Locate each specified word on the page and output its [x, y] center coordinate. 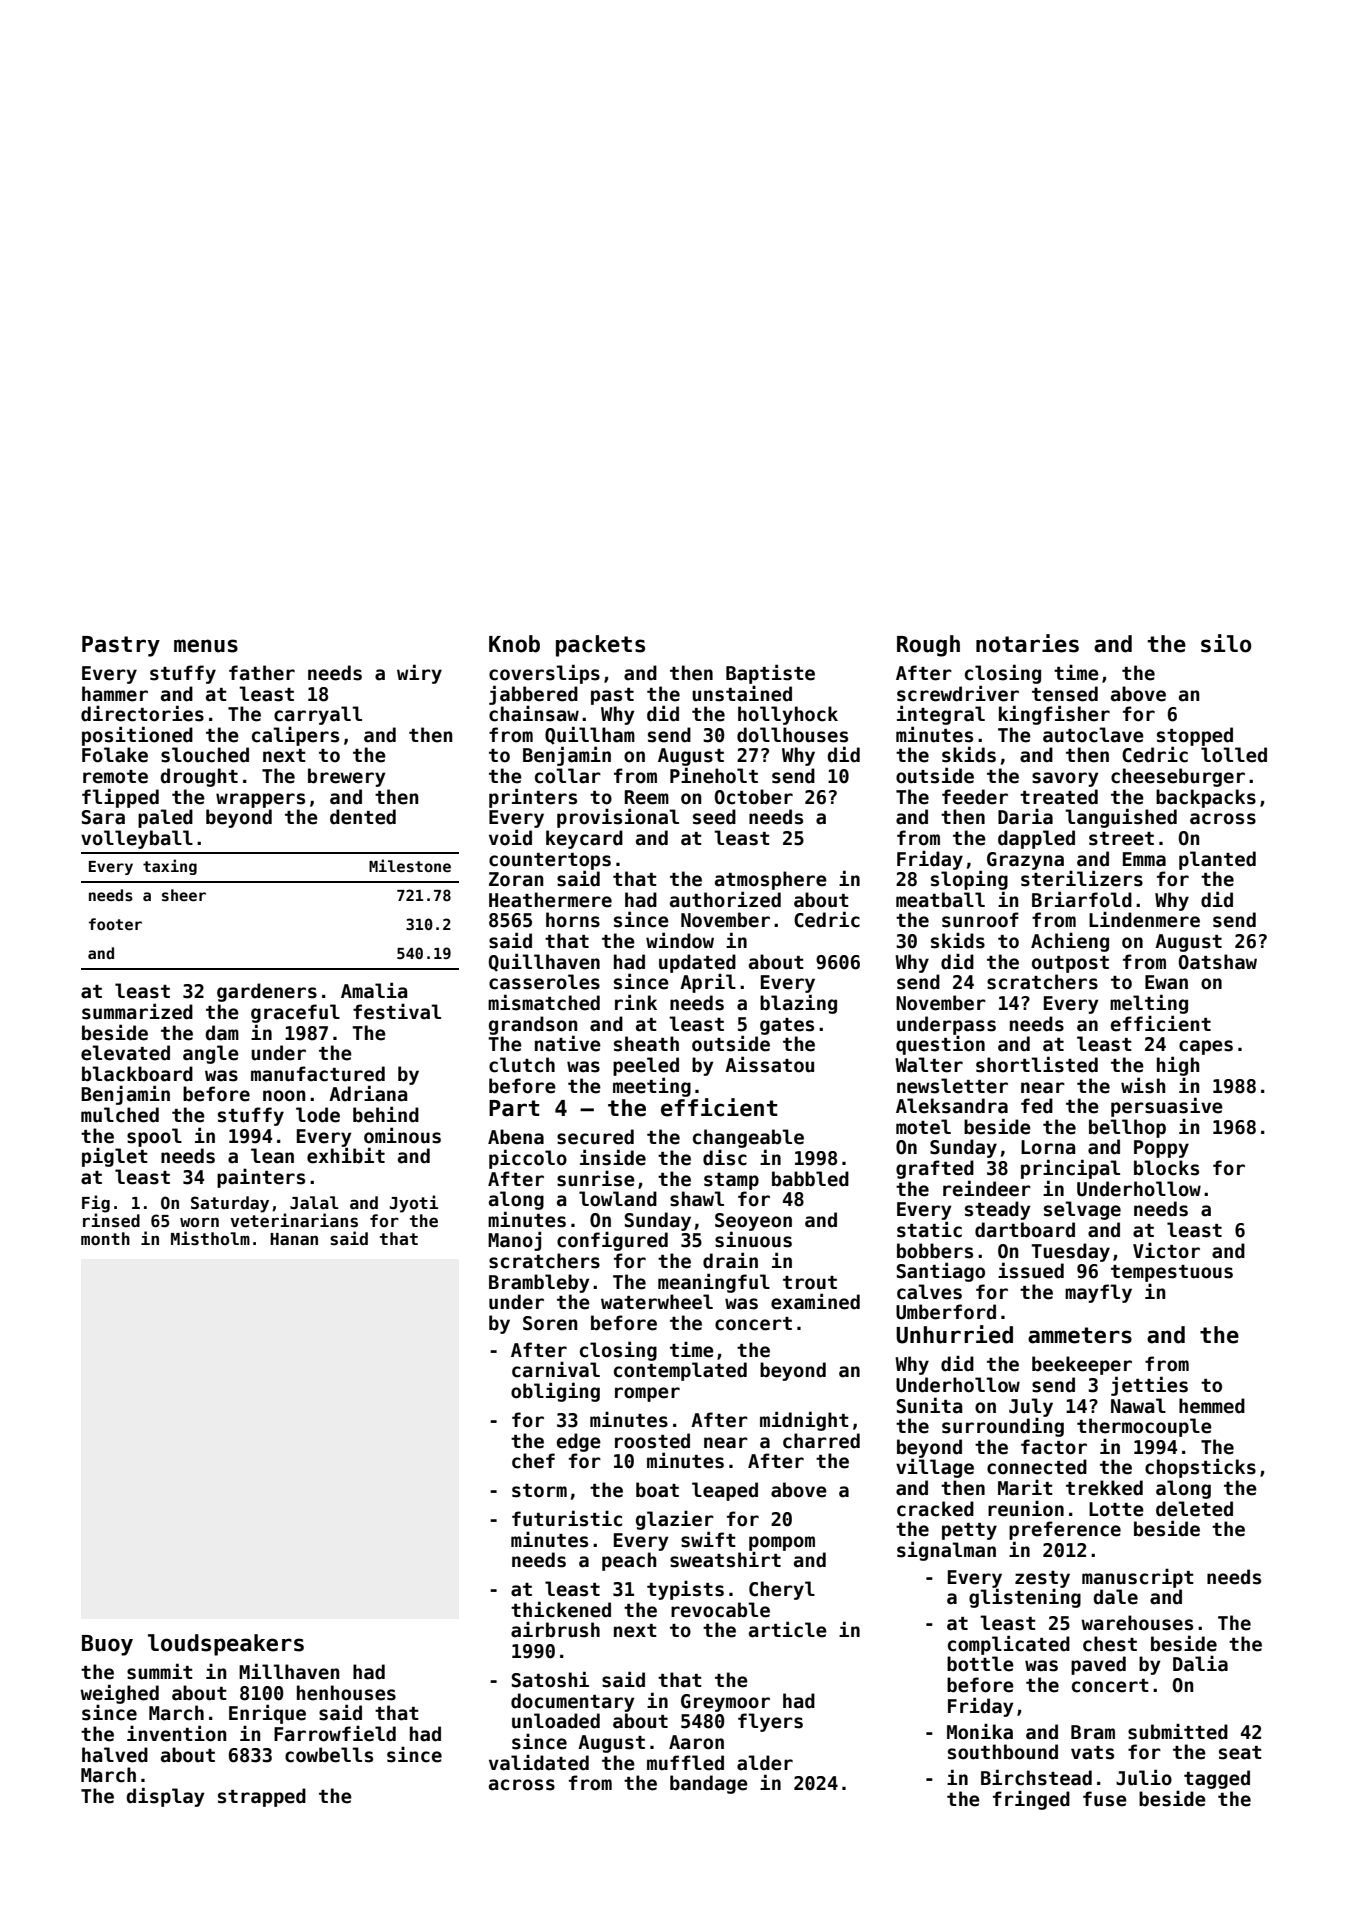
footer [115, 924]
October [754, 797]
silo [1226, 643]
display [165, 1797]
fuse [1105, 1799]
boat [657, 1490]
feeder [975, 797]
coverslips [544, 674]
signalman [946, 1551]
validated [539, 1762]
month [105, 1239]
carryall [318, 715]
